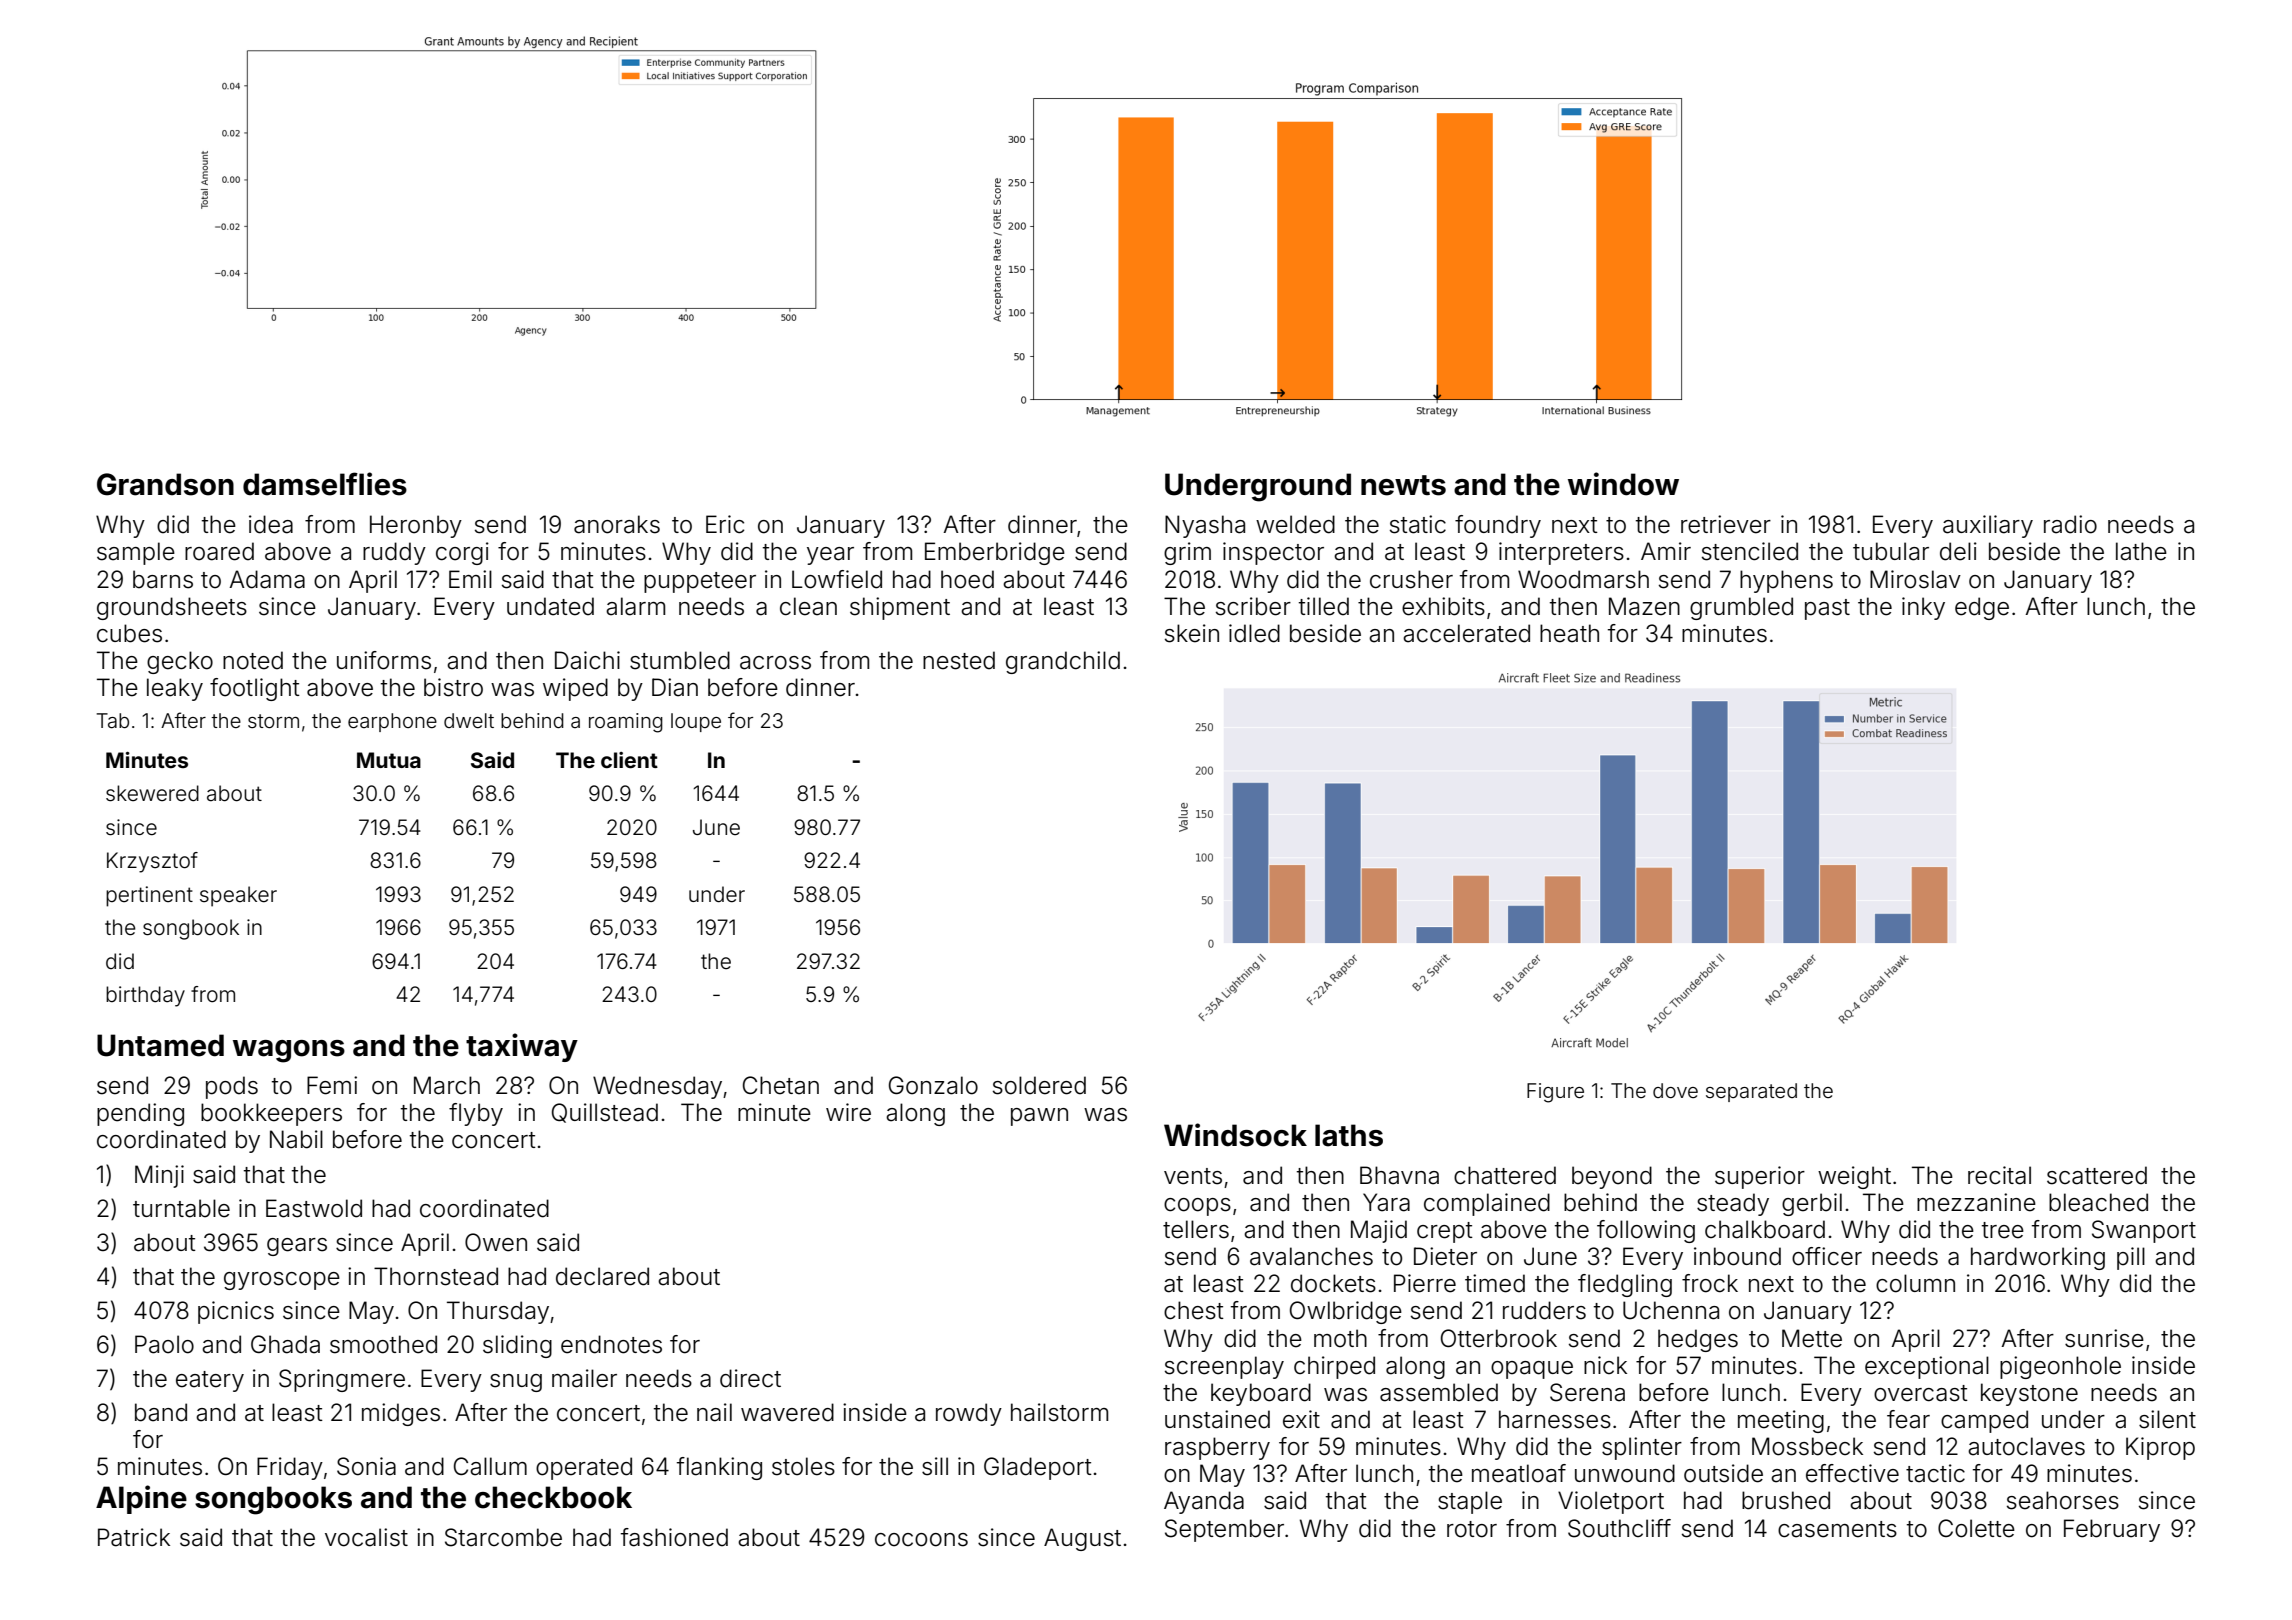 The width and height of the image is (2292, 1620). What do you see at coordinates (1837, 1529) in the image?
I see `casements` at bounding box center [1837, 1529].
